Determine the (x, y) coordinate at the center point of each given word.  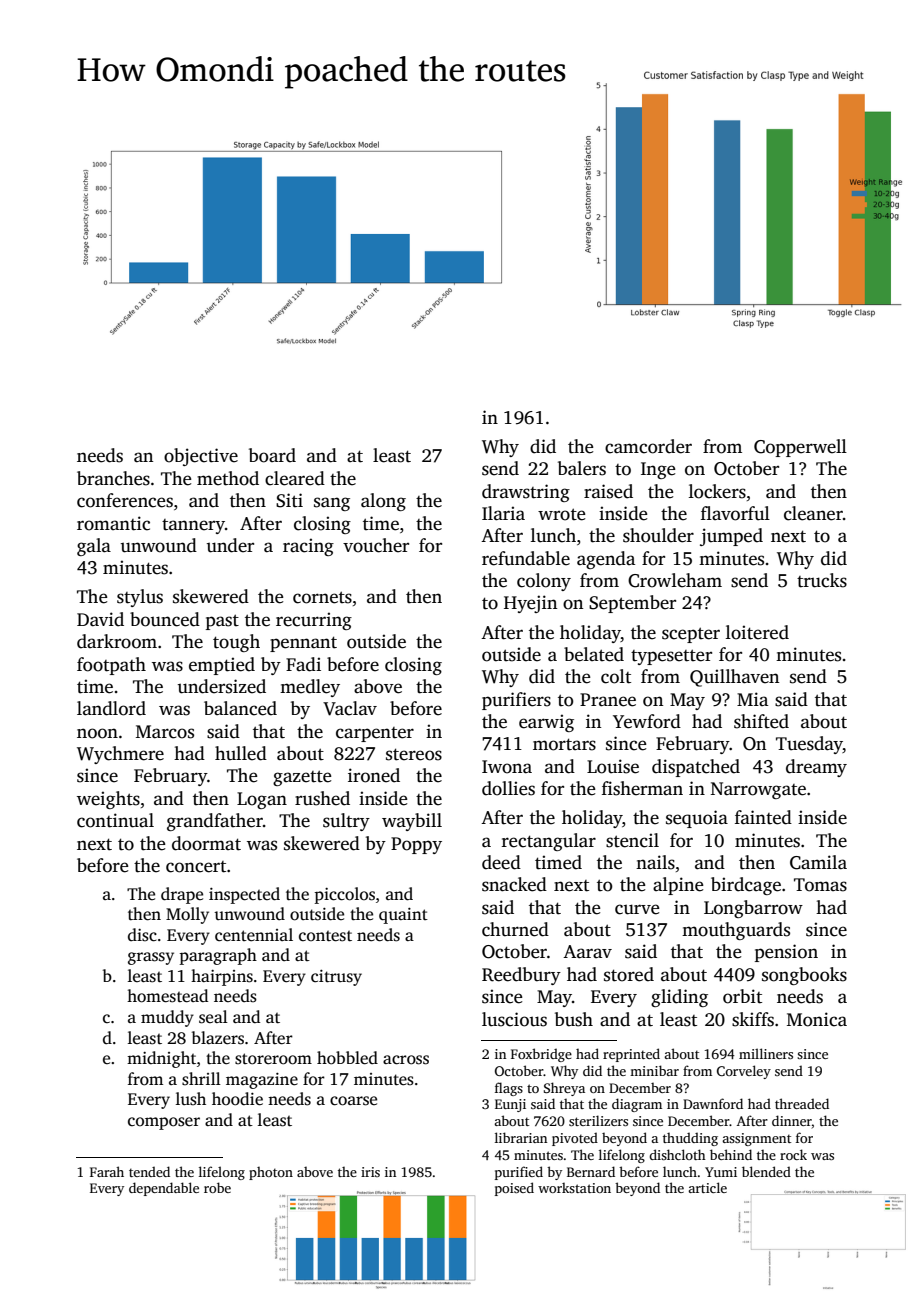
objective (201, 457)
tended (149, 1171)
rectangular (549, 842)
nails (655, 862)
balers (582, 468)
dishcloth (677, 1154)
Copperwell (800, 448)
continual (115, 820)
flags (509, 1089)
